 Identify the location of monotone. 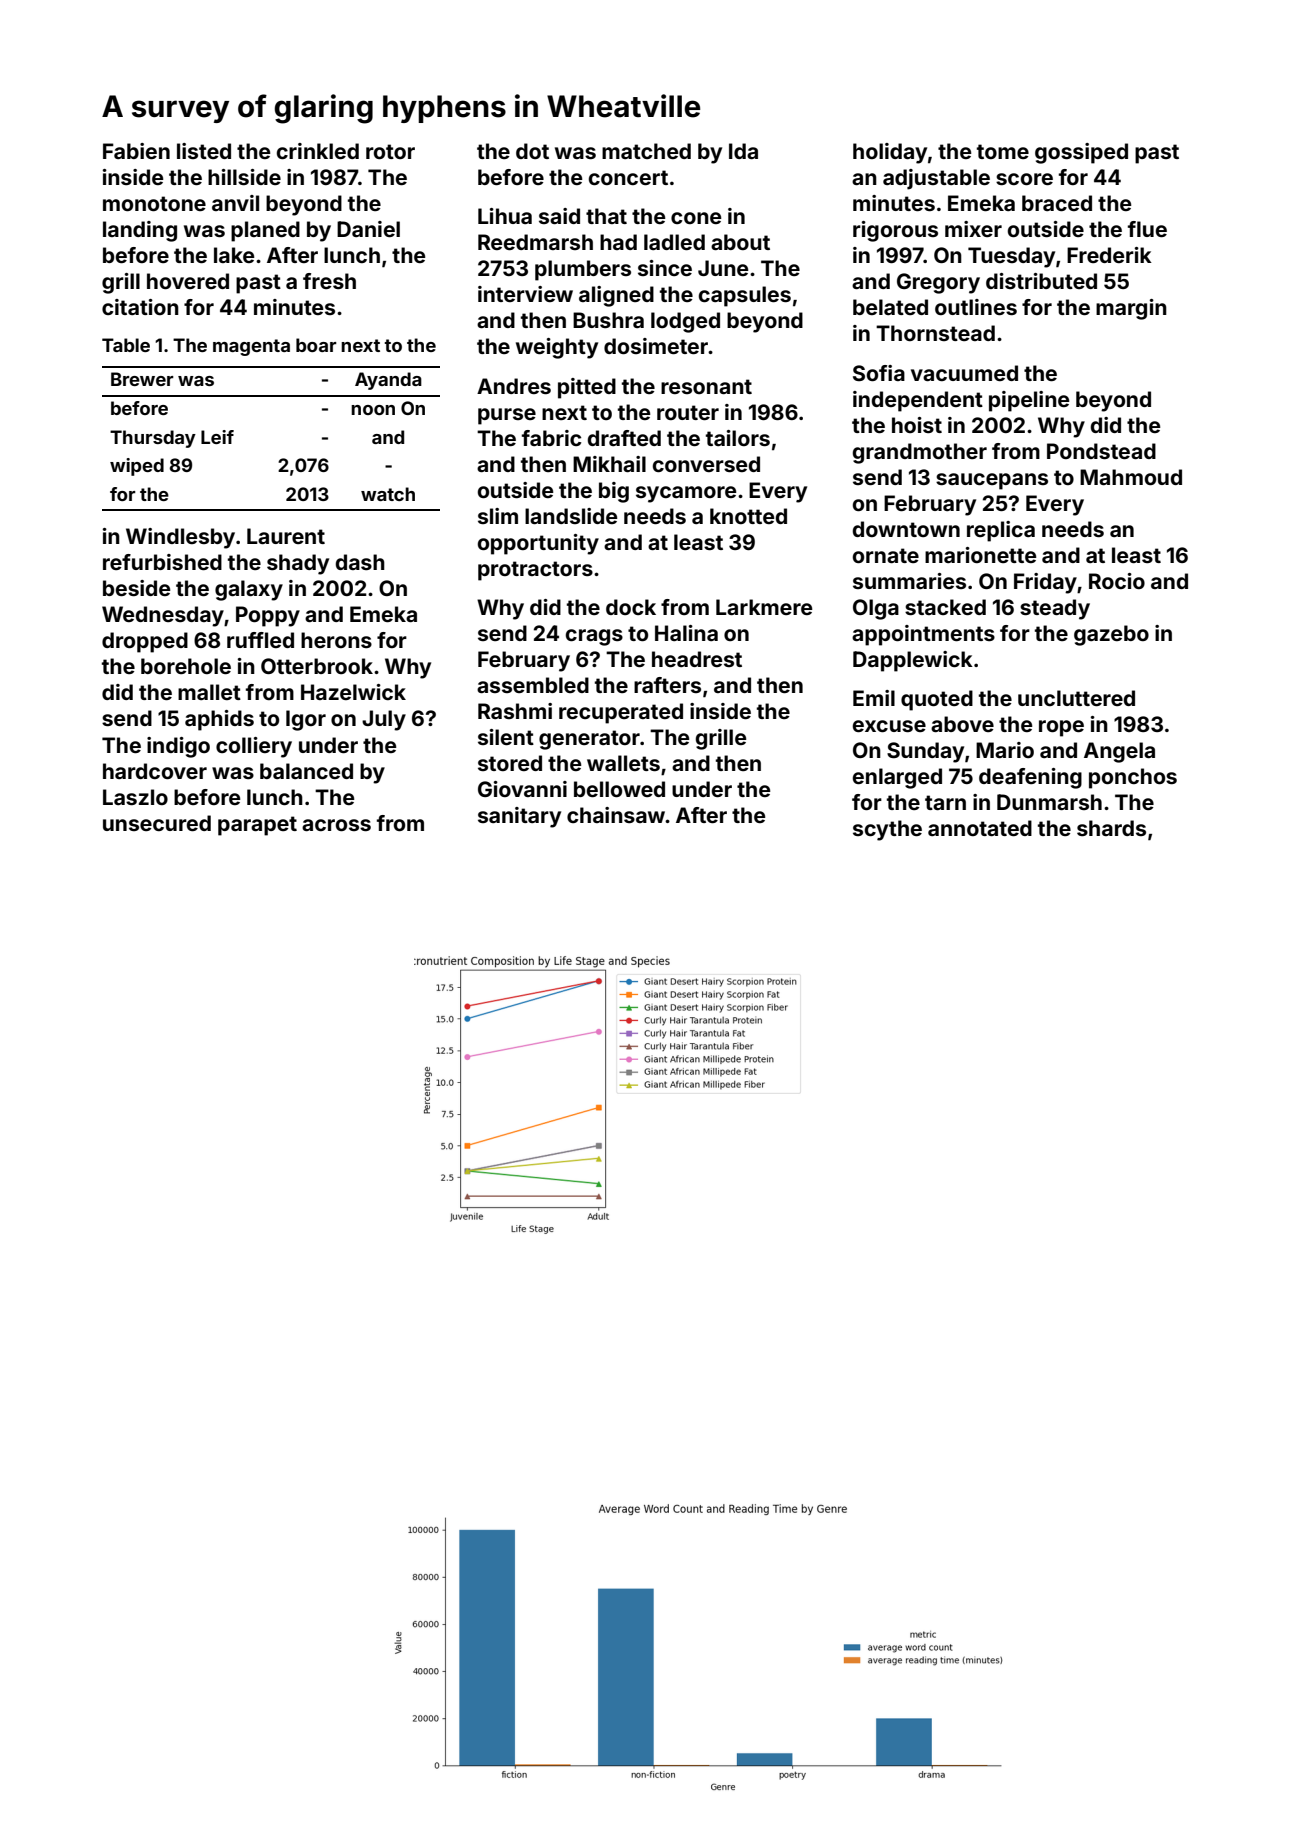
(154, 203).
